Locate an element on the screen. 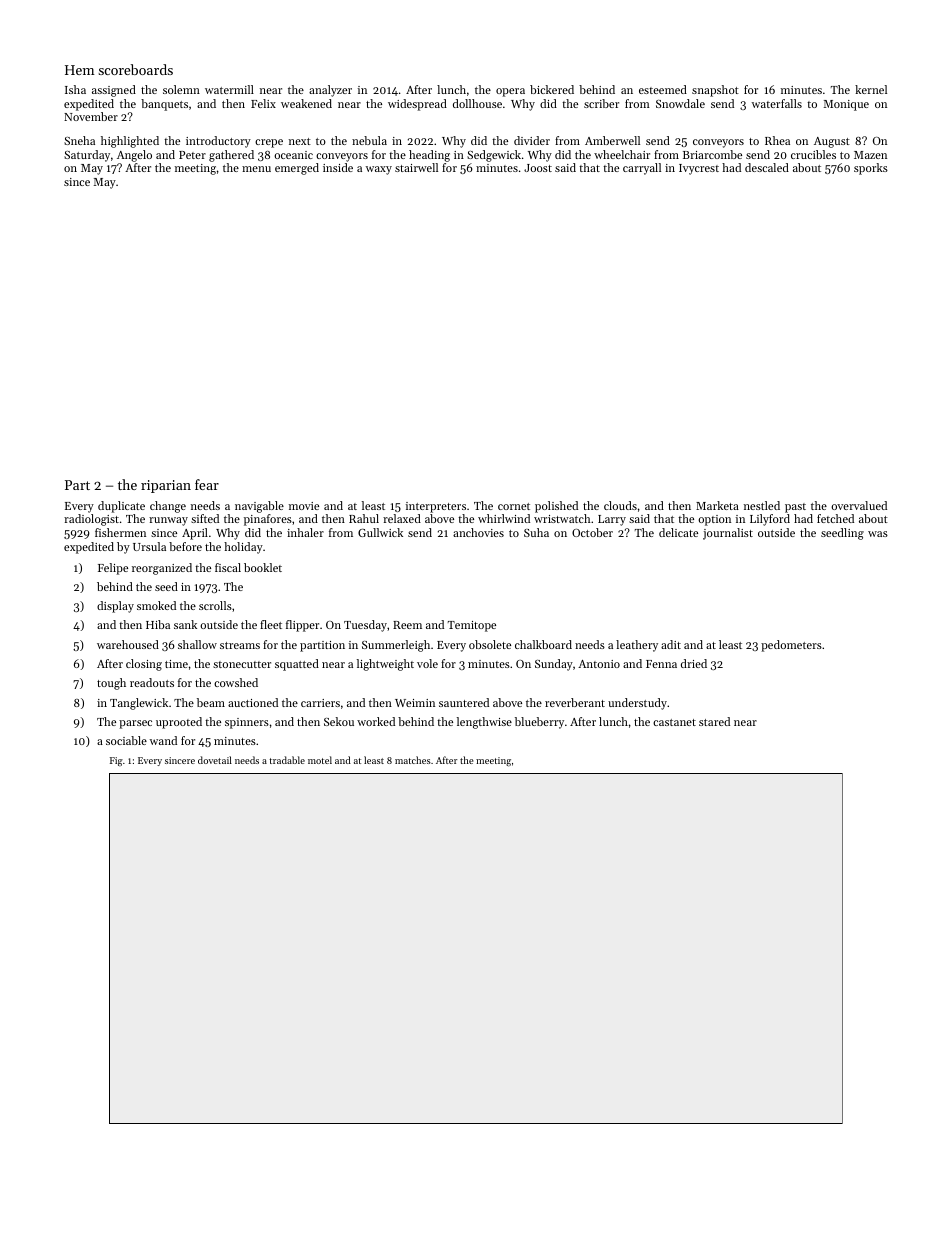 Image resolution: width=952 pixels, height=1233 pixels. display is located at coordinates (115, 607).
